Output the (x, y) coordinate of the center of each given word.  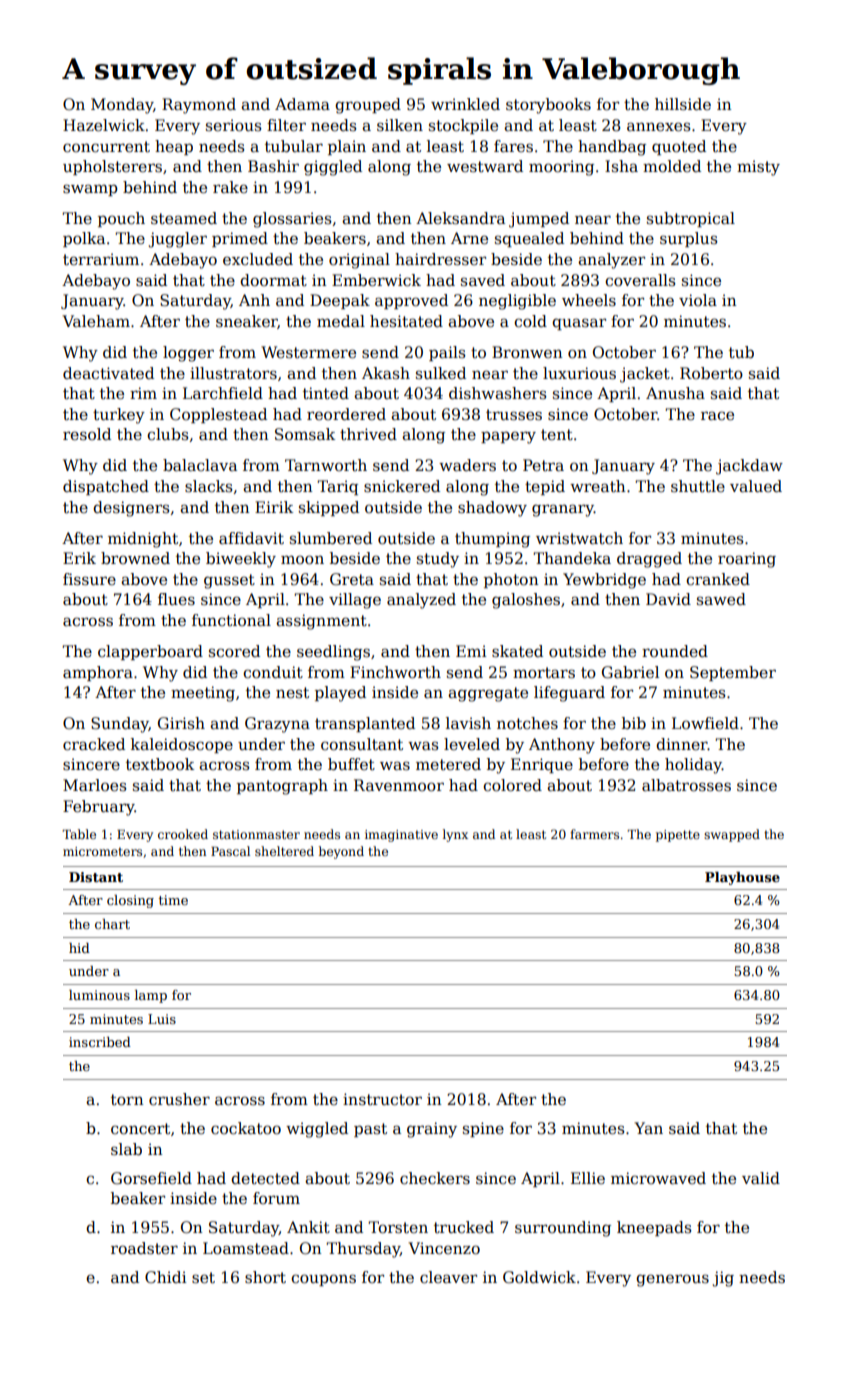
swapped (732, 835)
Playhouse (742, 878)
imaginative (401, 836)
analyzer (611, 261)
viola (698, 300)
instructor (382, 1099)
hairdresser (440, 259)
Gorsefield (151, 1178)
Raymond (199, 106)
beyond (341, 852)
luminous (99, 995)
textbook (160, 764)
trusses (514, 415)
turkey (119, 416)
